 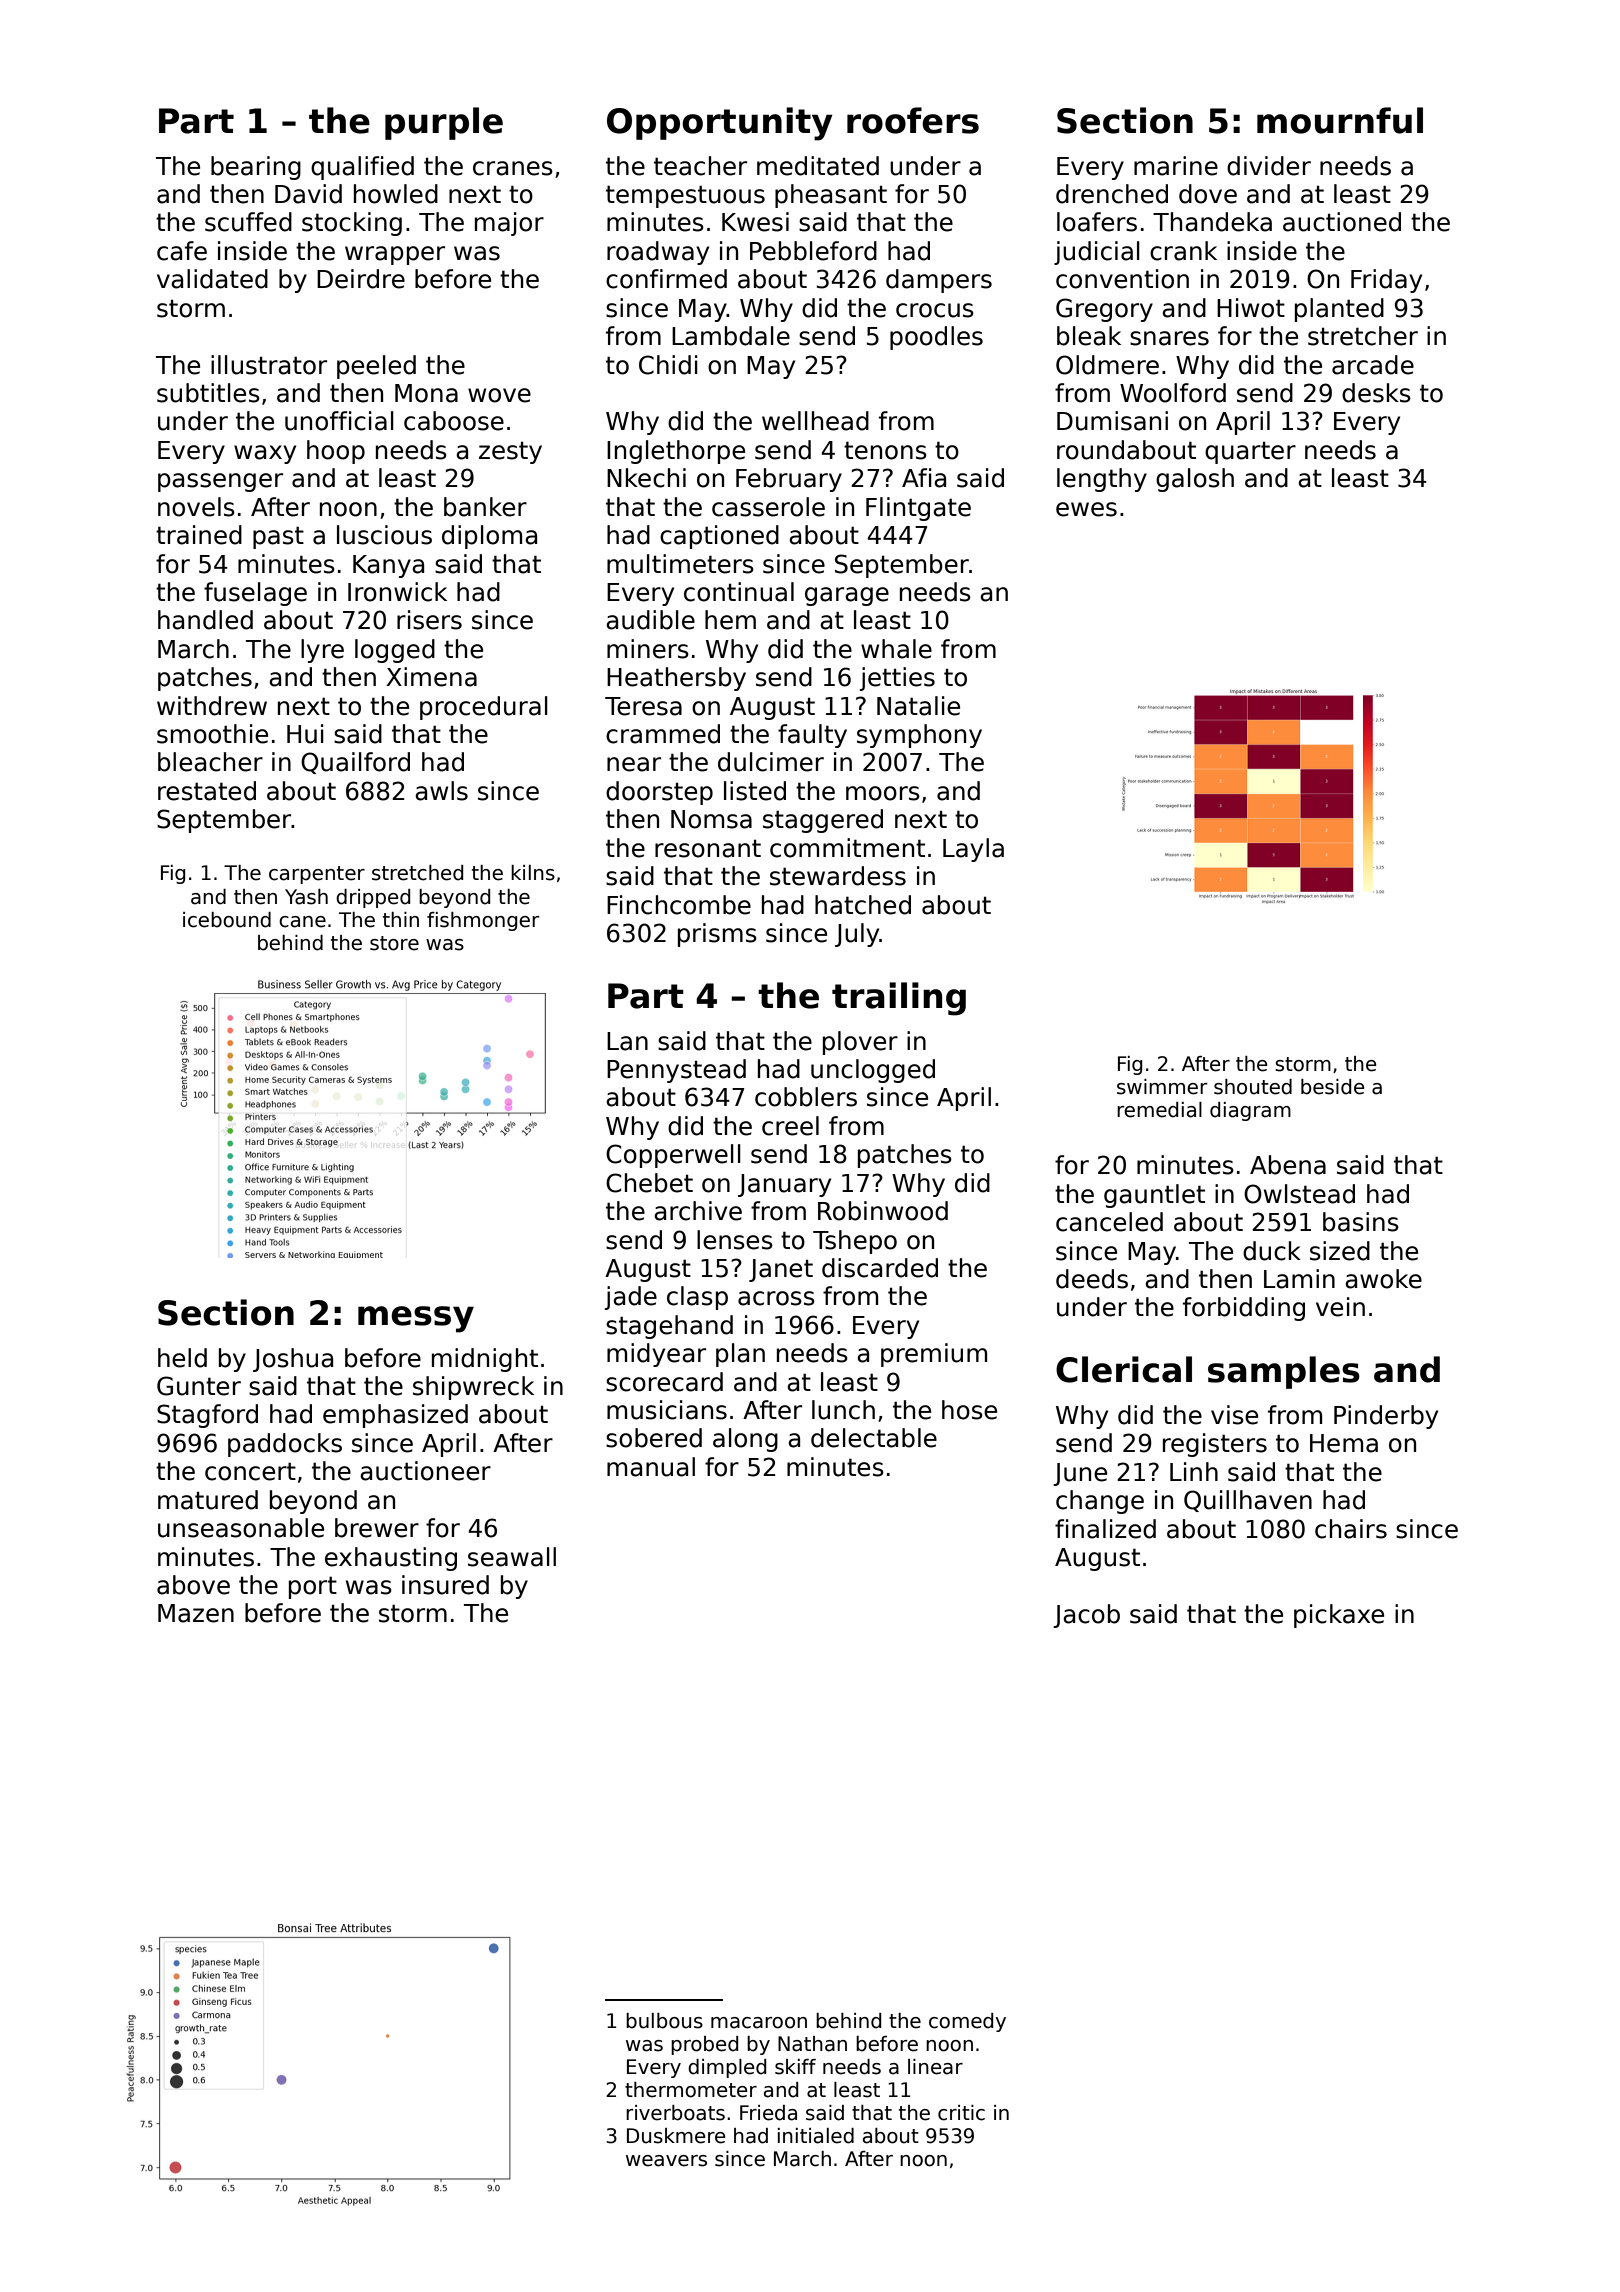 I want to click on icebound, so click(x=227, y=920).
